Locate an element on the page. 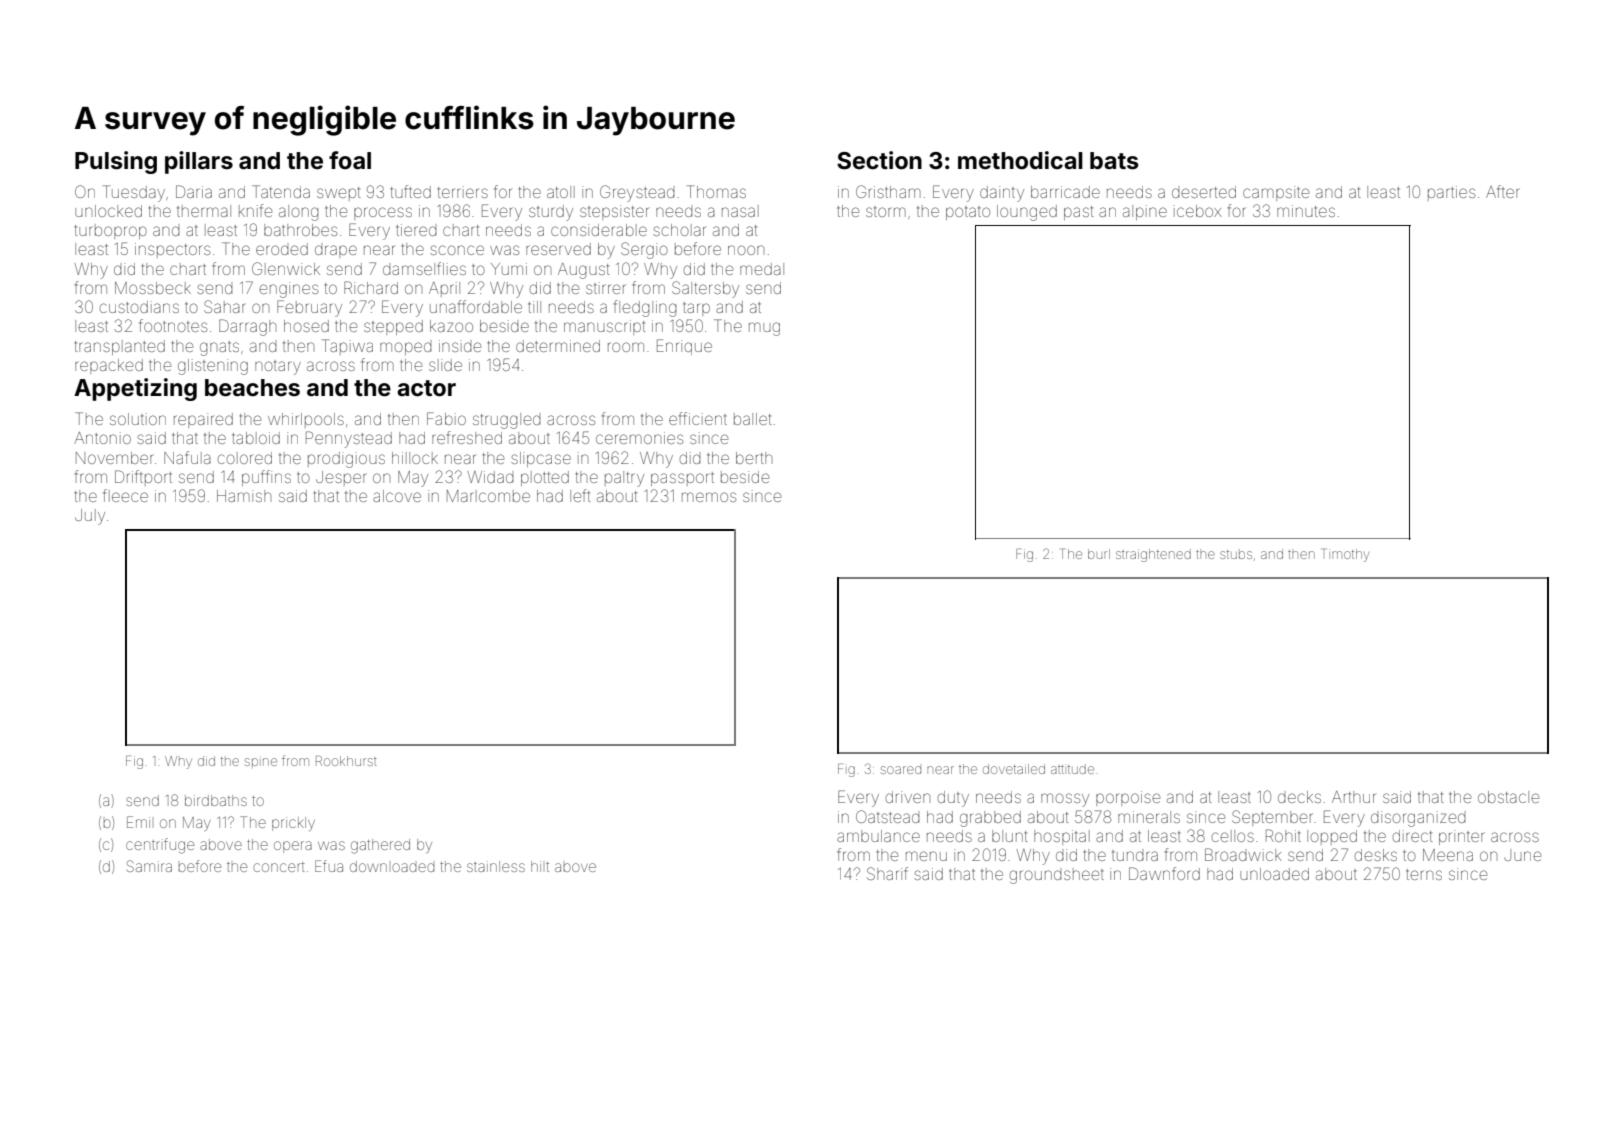 The width and height of the document is (1623, 1148). driven is located at coordinates (908, 797).
